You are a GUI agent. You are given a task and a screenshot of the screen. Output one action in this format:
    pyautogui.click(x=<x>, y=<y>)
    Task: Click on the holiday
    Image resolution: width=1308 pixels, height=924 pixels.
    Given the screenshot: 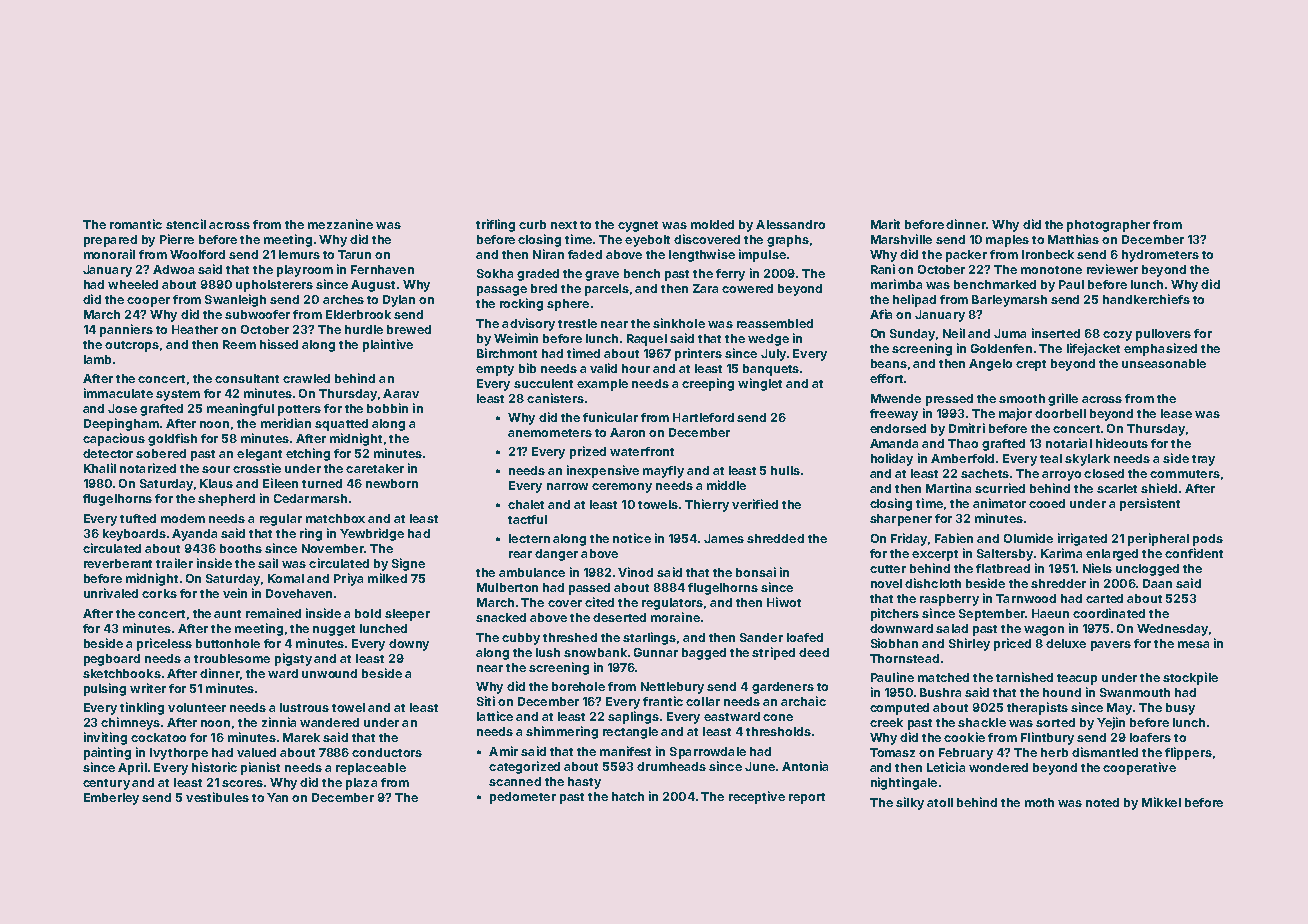 What is the action you would take?
    pyautogui.click(x=892, y=459)
